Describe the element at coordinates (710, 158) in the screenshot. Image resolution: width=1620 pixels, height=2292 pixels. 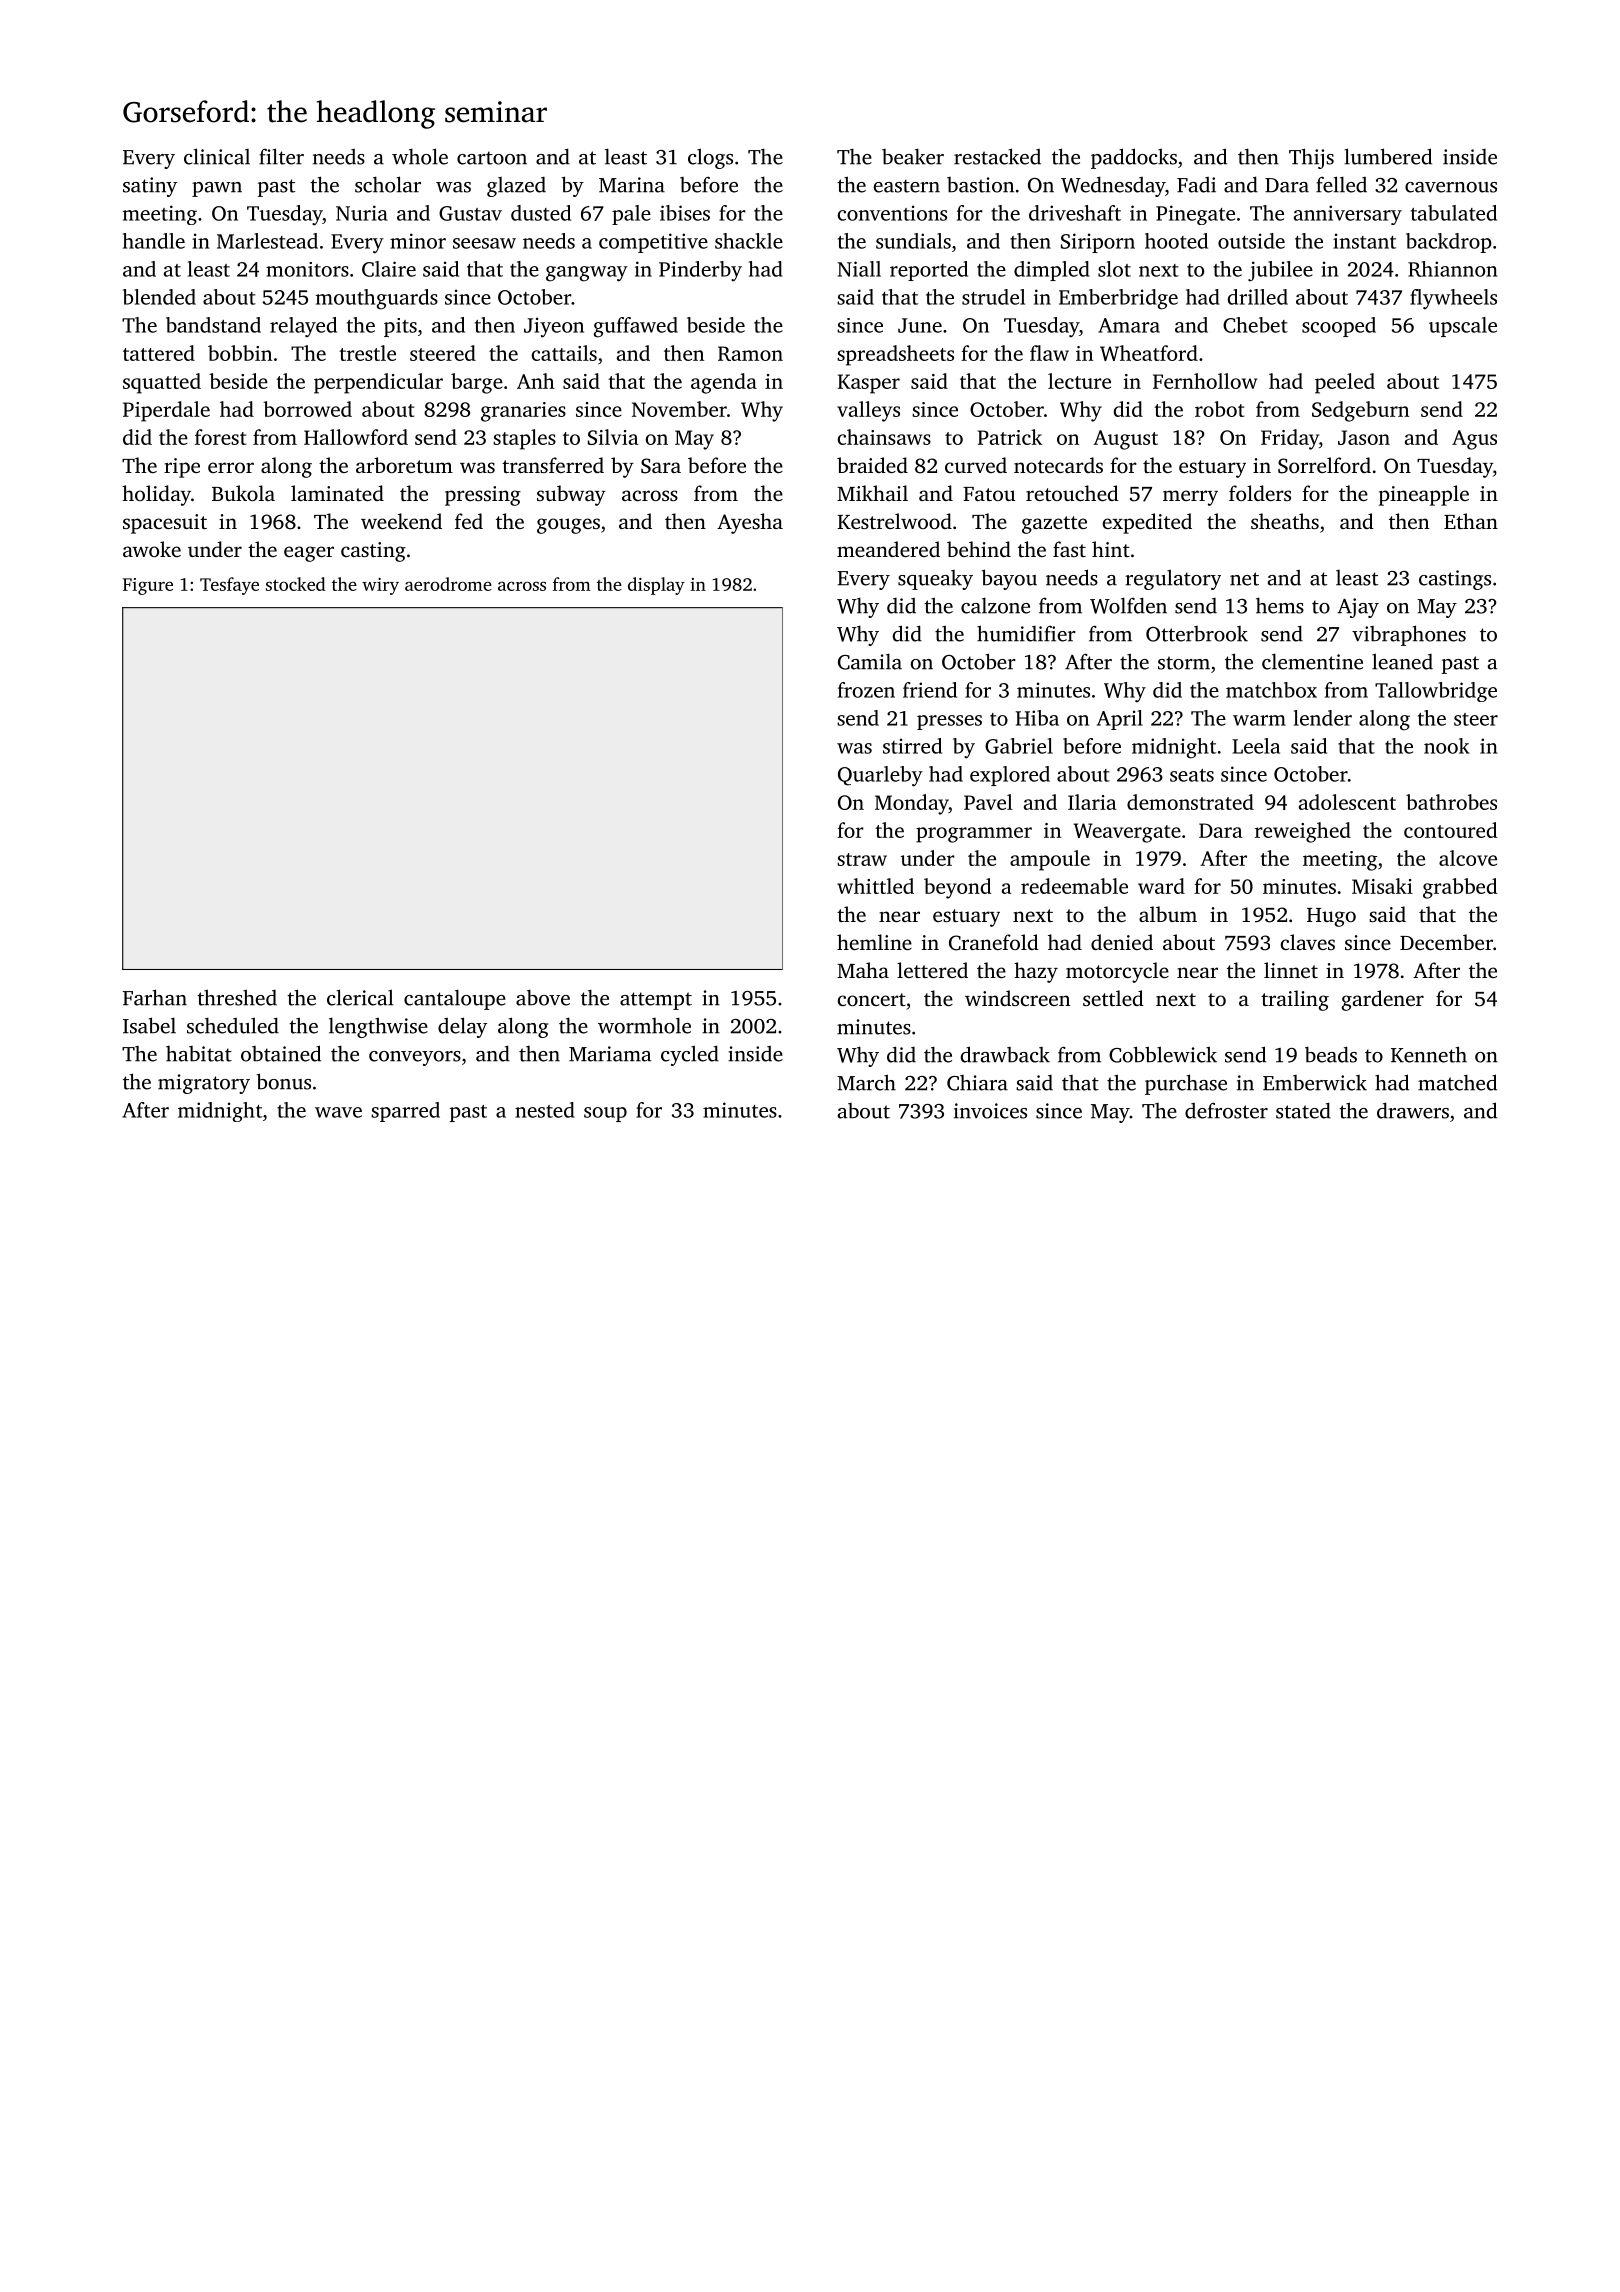
I see `clogs` at that location.
